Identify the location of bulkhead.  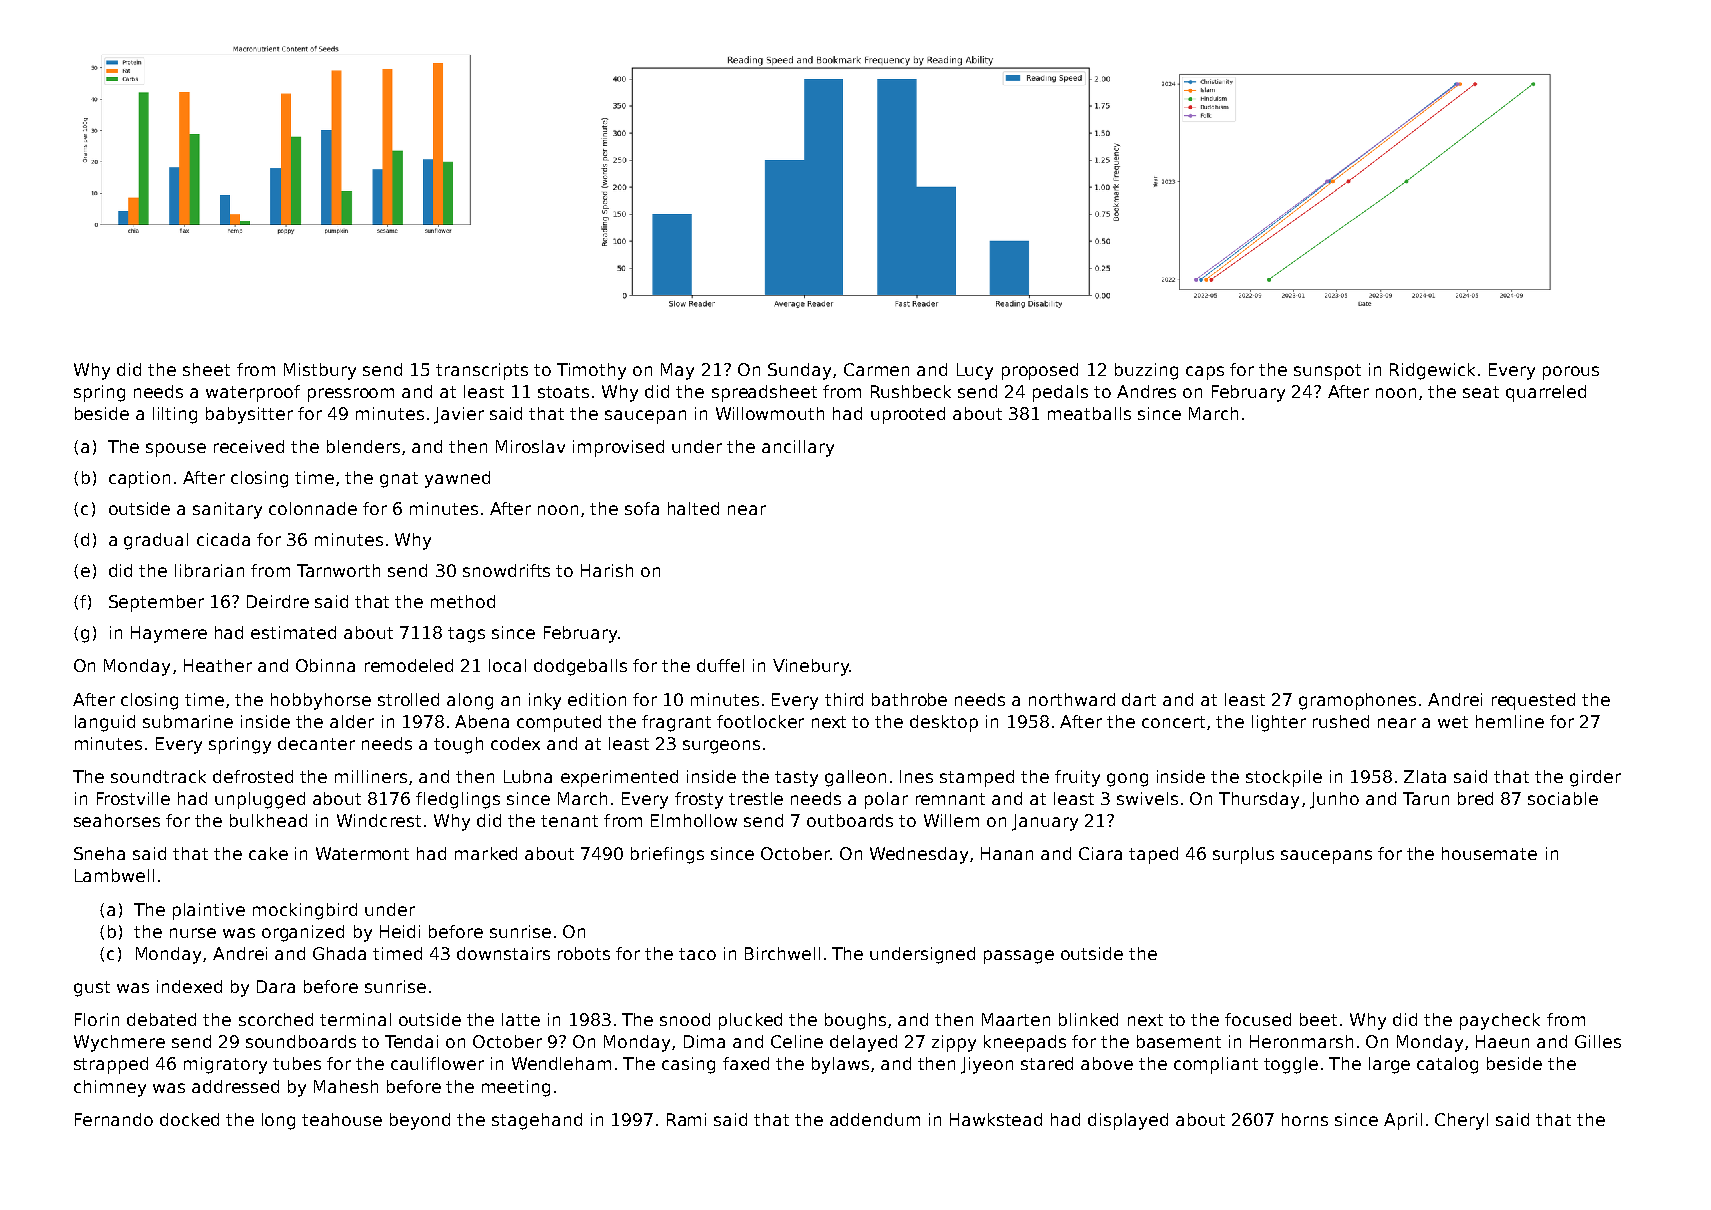
(268, 820).
